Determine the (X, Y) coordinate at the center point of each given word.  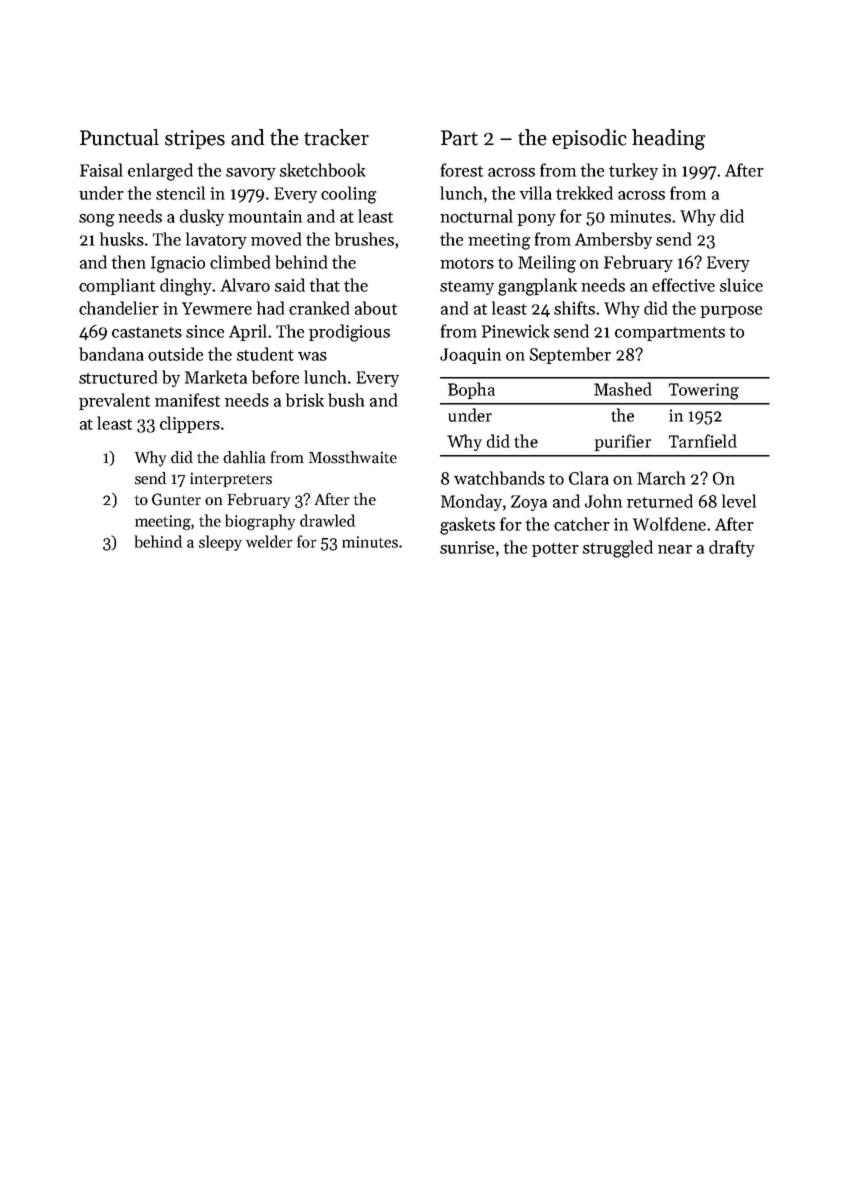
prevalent (114, 401)
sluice (741, 285)
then (129, 262)
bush (346, 400)
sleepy (220, 543)
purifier (623, 442)
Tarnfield (703, 441)
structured (118, 377)
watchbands (499, 478)
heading (668, 139)
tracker (336, 137)
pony (536, 220)
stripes (195, 139)
